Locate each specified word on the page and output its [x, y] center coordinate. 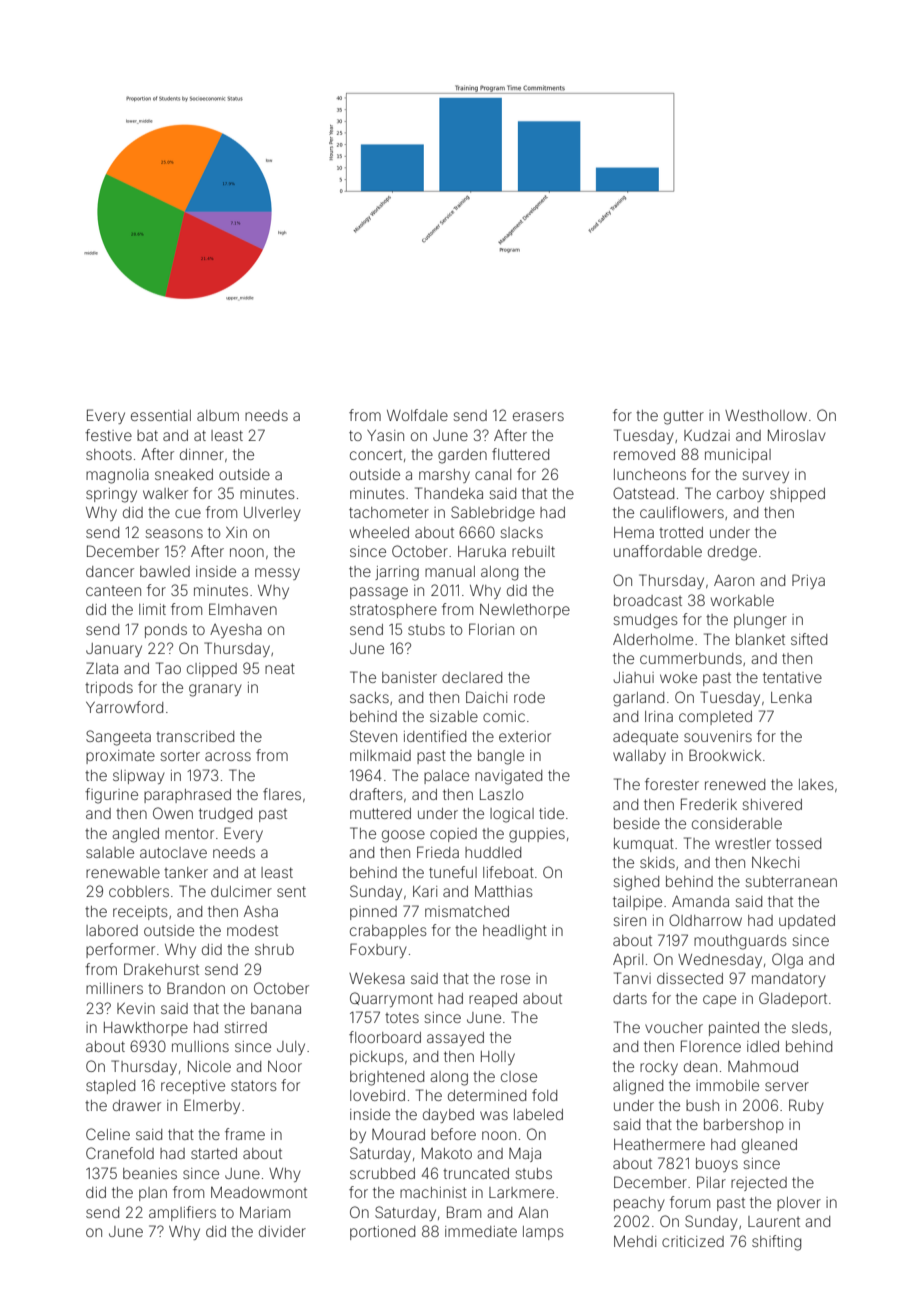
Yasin [385, 435]
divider [282, 1231]
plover [799, 1204]
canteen [113, 591]
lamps [543, 1233]
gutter [684, 418]
